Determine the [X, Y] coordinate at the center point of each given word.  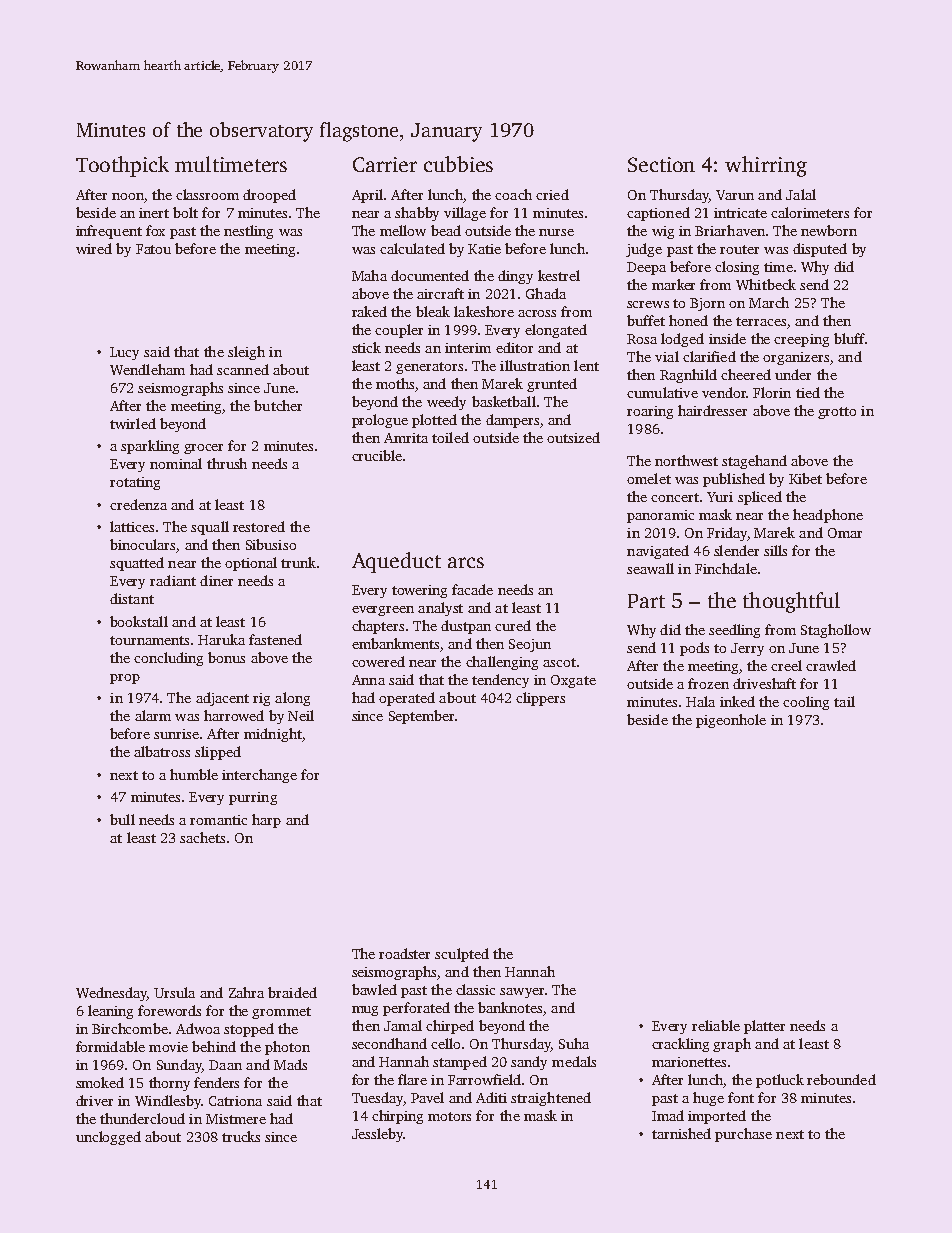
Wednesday [111, 994]
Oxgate [573, 681]
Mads [290, 1064]
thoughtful [791, 602]
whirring [766, 166]
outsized [573, 437]
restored [259, 526]
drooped [269, 196]
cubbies [458, 164]
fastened [275, 639]
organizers [796, 358]
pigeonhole [731, 721]
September [421, 717]
